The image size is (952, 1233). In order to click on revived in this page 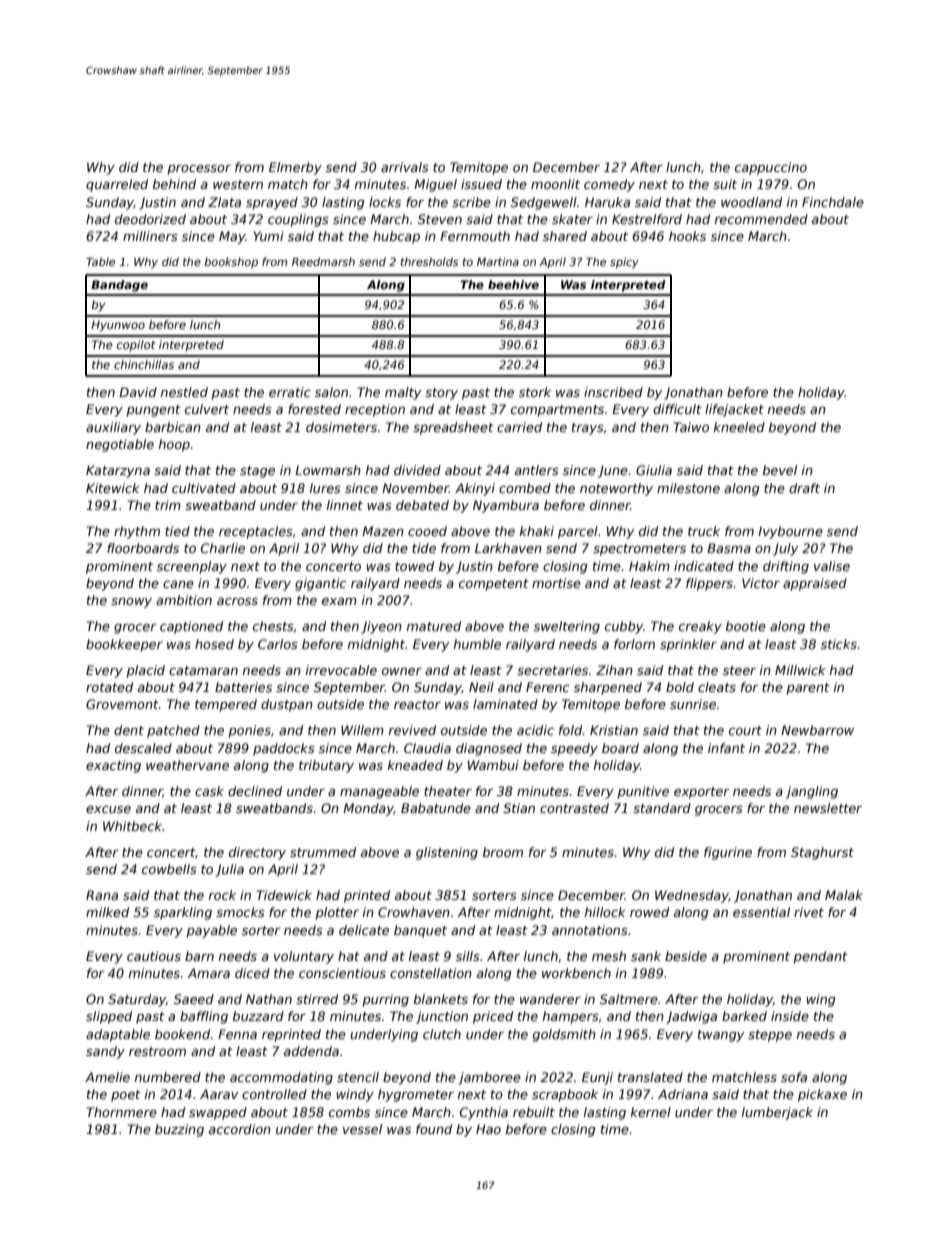, I will do `click(412, 730)`.
